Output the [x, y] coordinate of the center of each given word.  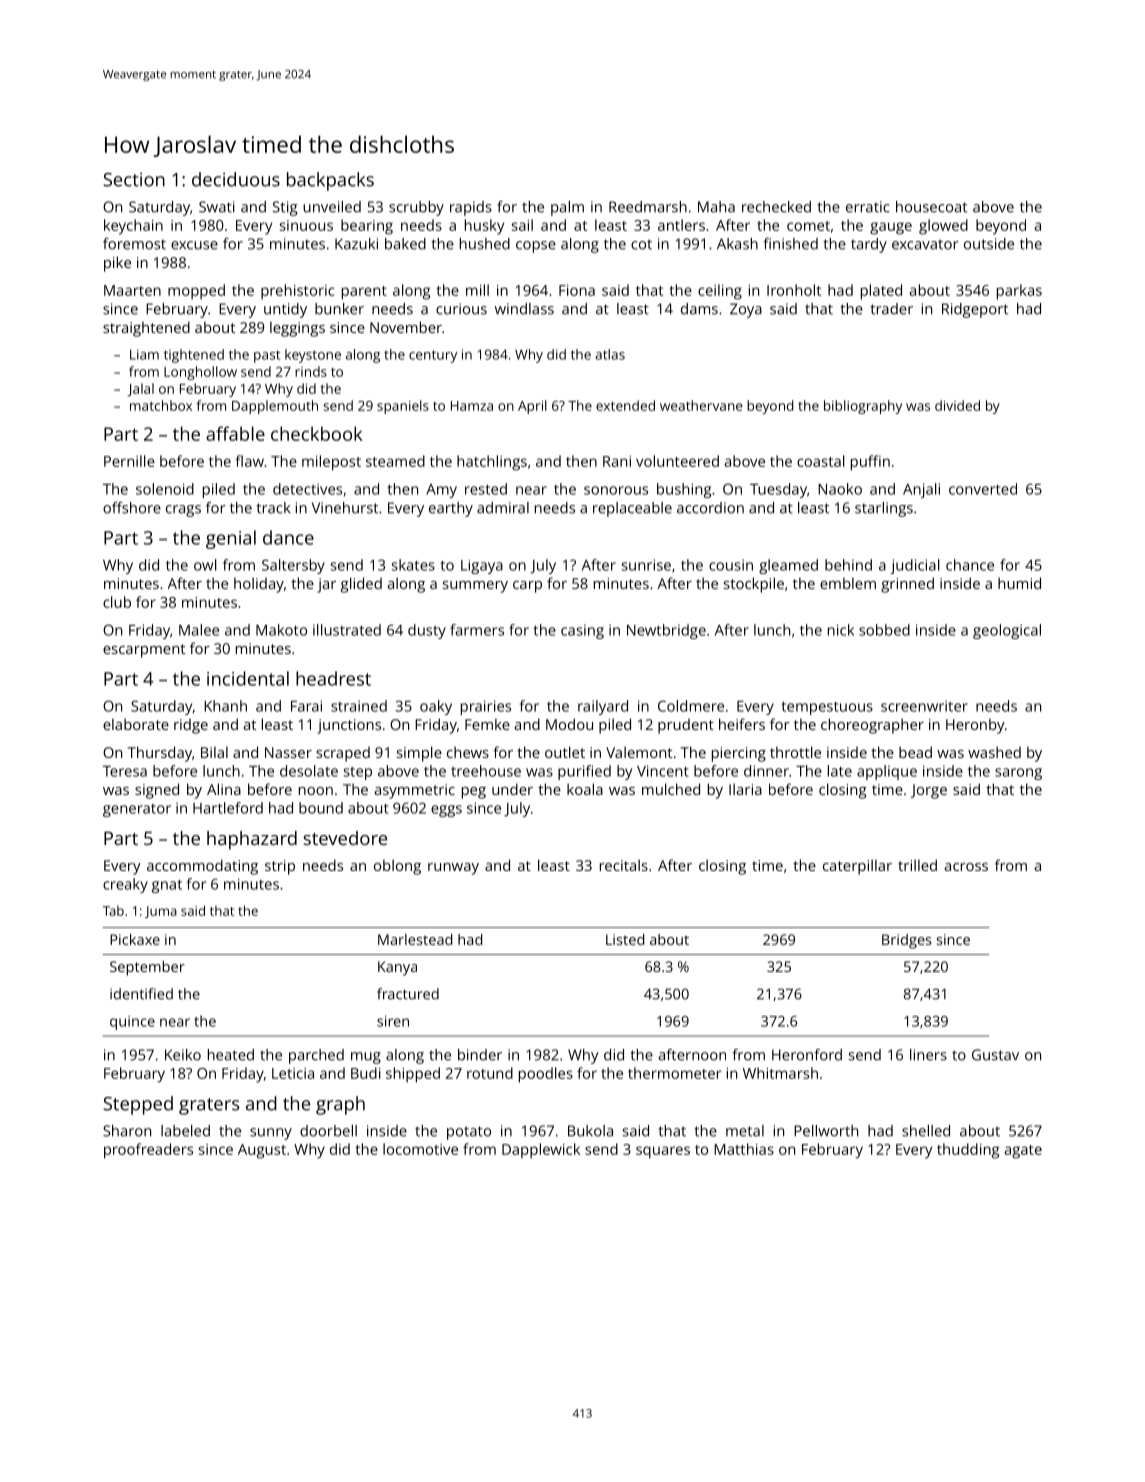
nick [841, 630]
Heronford [807, 1055]
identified [141, 994]
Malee [199, 630]
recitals [624, 865]
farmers [477, 630]
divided [957, 405]
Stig [285, 208]
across [966, 867]
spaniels [403, 407]
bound [321, 808]
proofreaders [148, 1151]
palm [567, 208]
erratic [868, 207]
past [267, 356]
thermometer [674, 1073]
